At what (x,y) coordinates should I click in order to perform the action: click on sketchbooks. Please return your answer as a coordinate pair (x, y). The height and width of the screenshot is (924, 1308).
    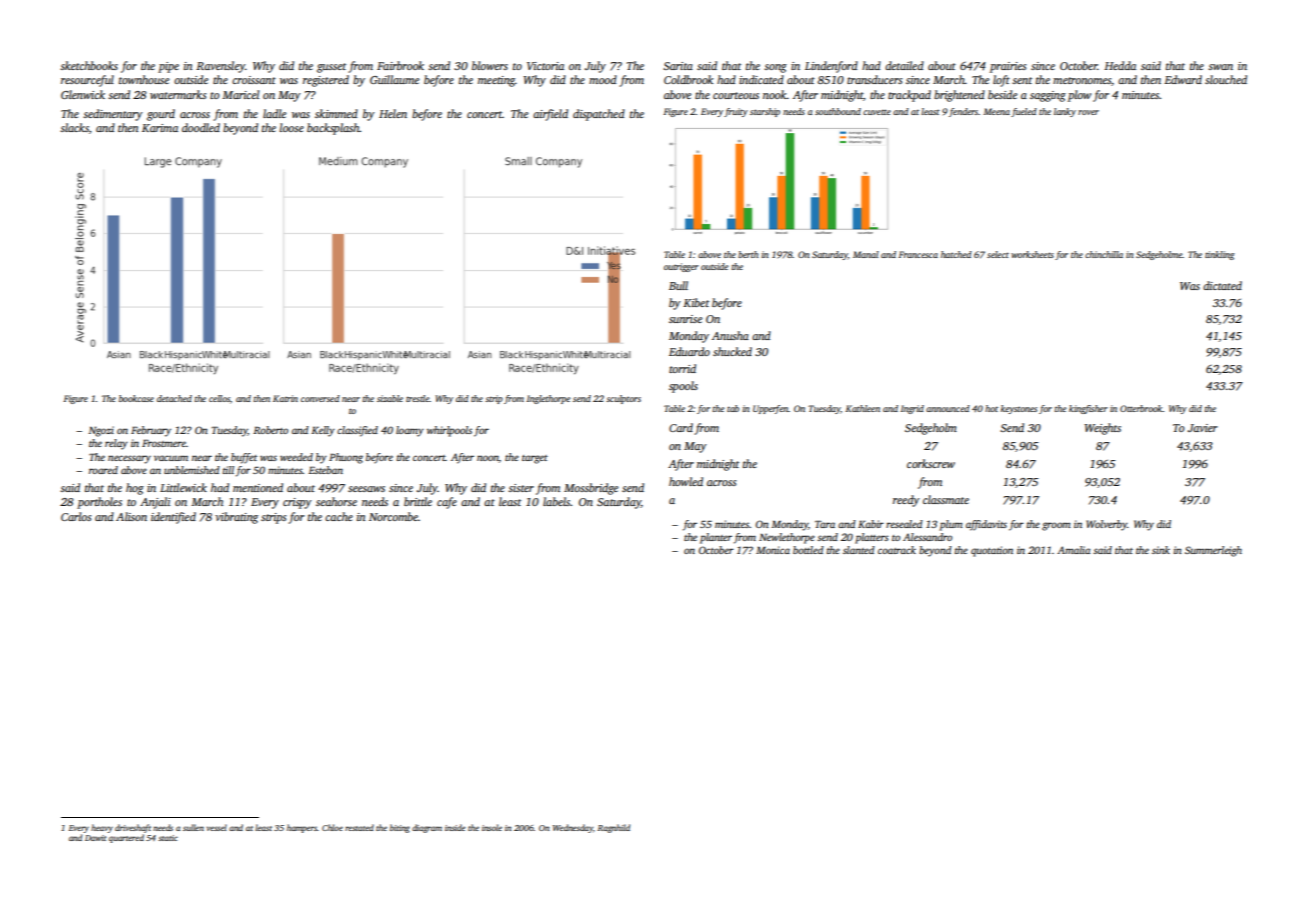
    Looking at the image, I should click on (89, 65).
